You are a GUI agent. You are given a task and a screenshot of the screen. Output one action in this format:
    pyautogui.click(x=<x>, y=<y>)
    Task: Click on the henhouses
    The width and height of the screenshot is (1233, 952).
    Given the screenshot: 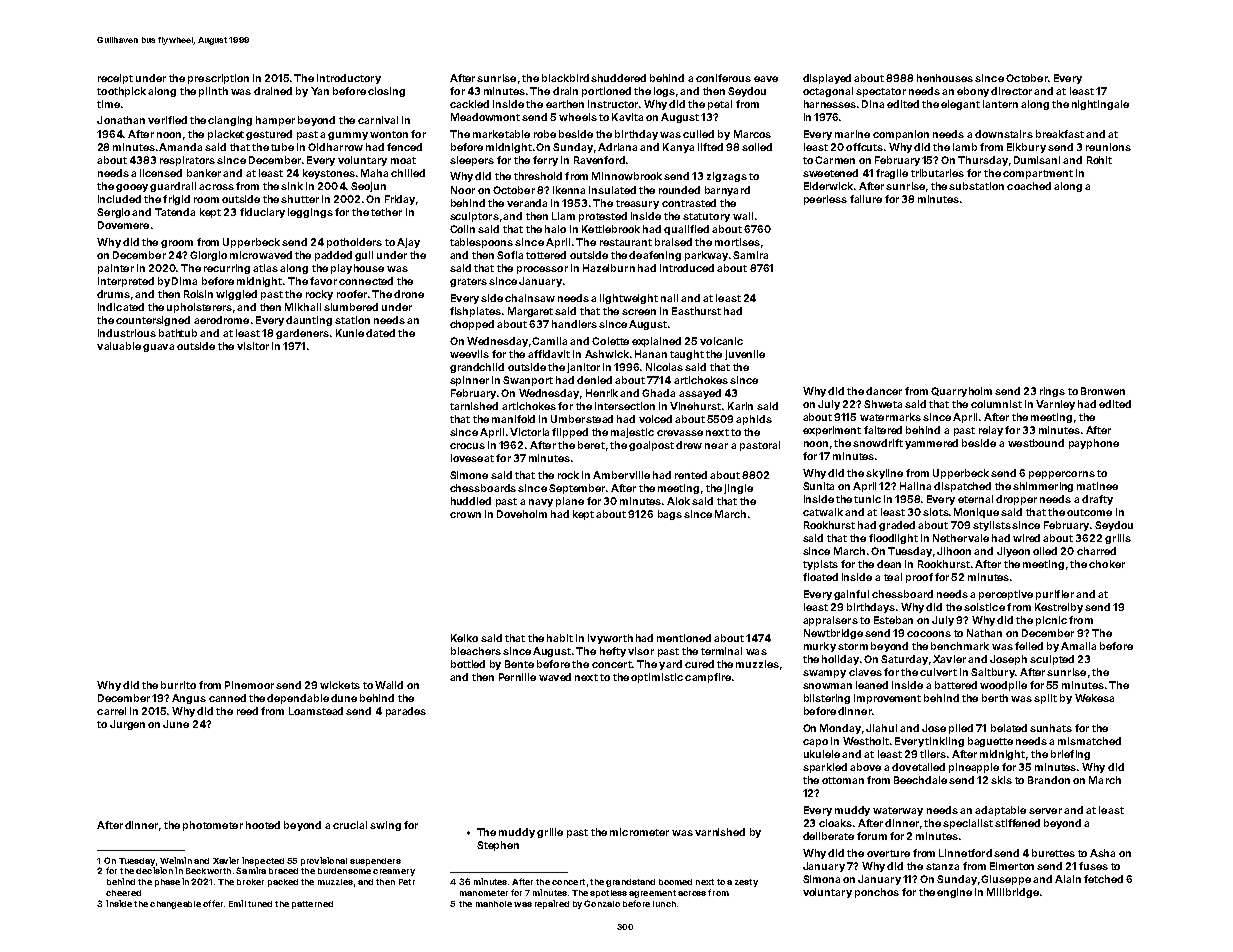 What is the action you would take?
    pyautogui.click(x=945, y=78)
